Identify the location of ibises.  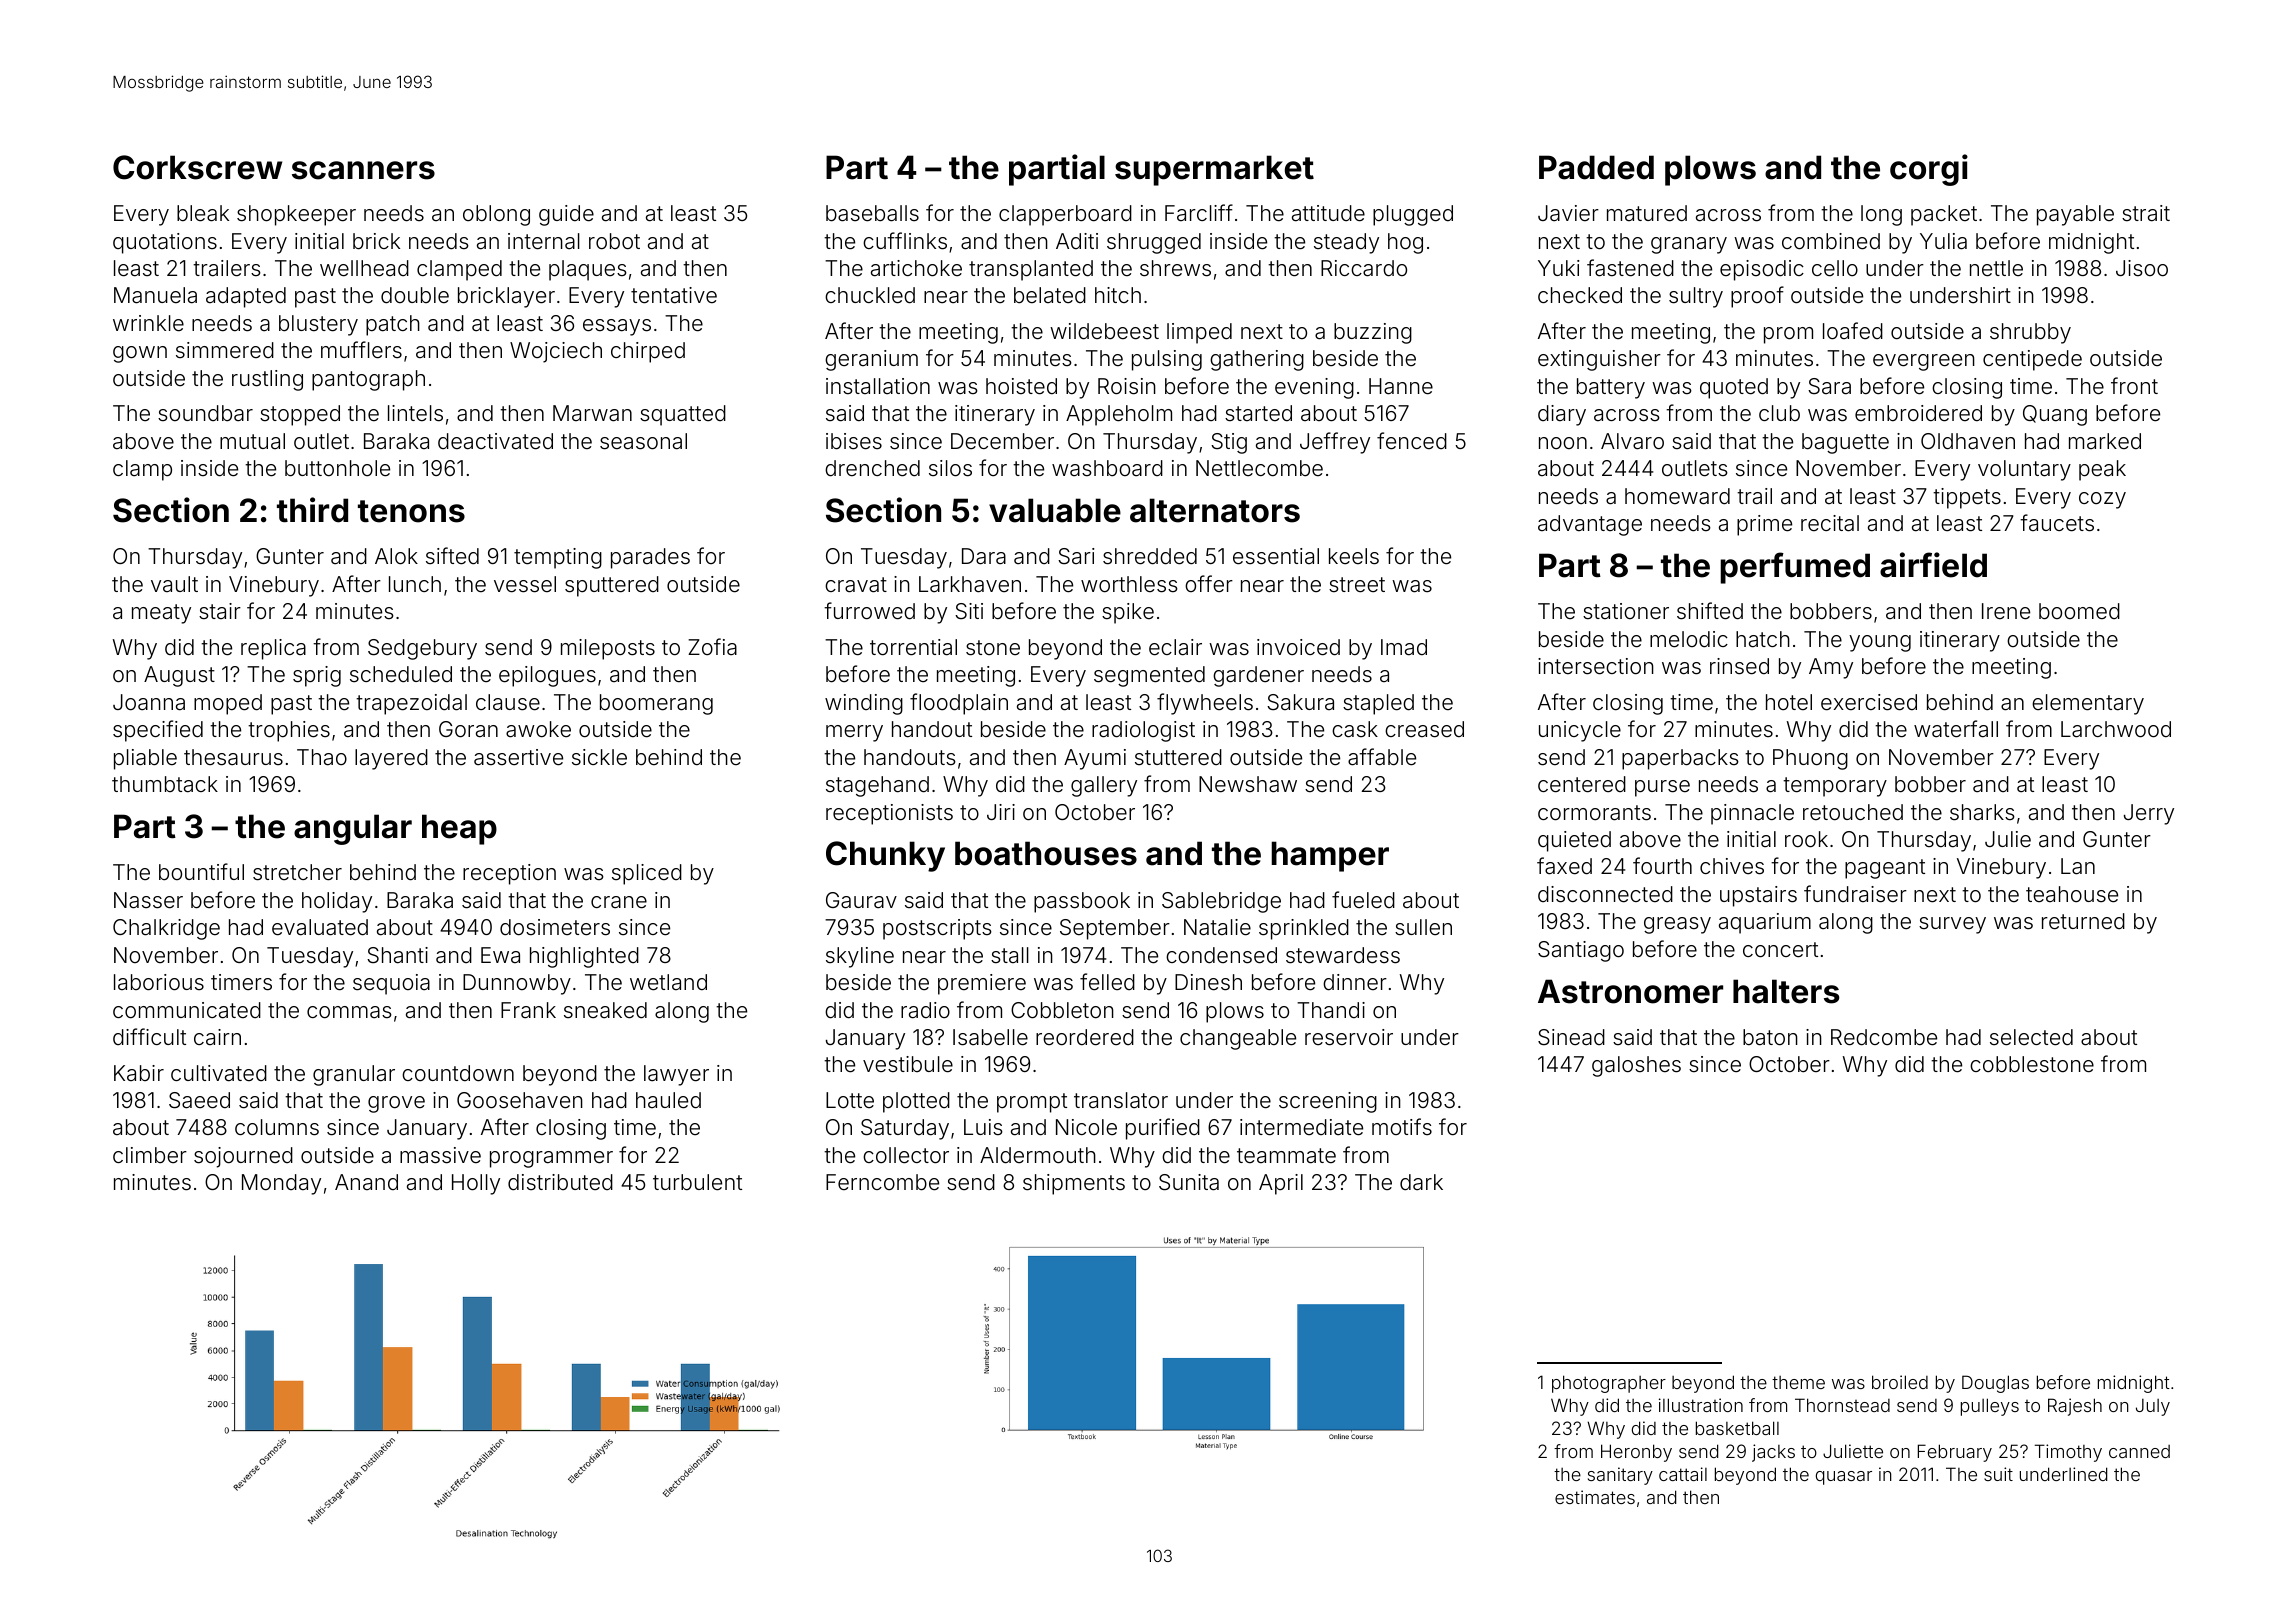
(854, 441).
